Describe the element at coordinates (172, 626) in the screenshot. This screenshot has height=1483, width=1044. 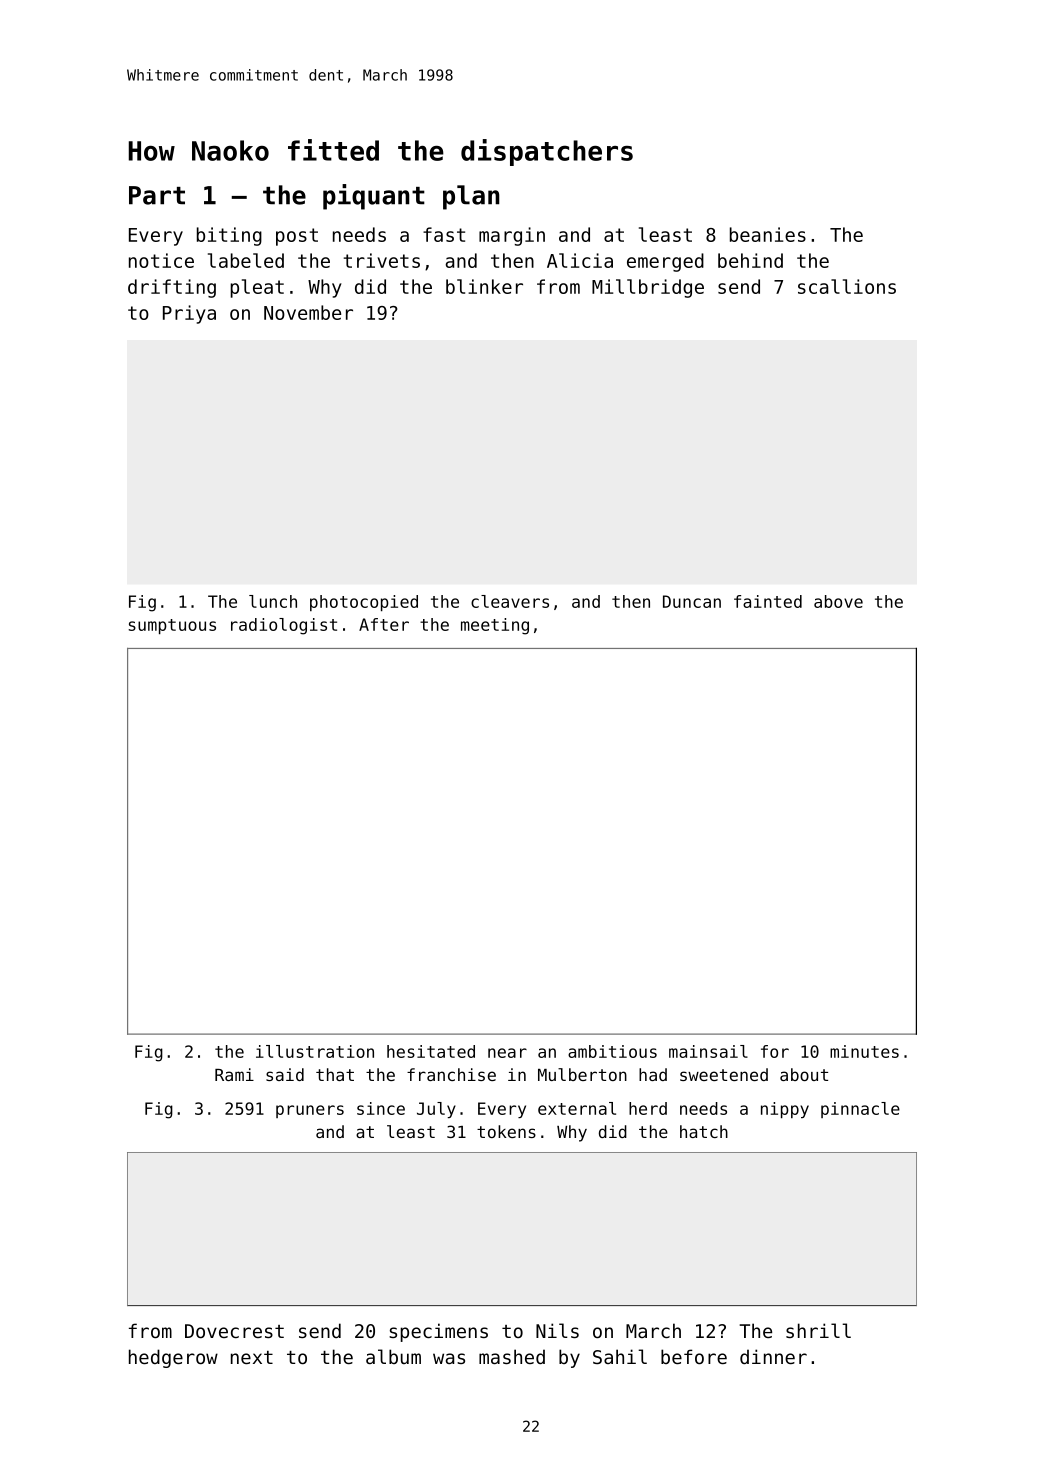
I see `sumptuous` at that location.
